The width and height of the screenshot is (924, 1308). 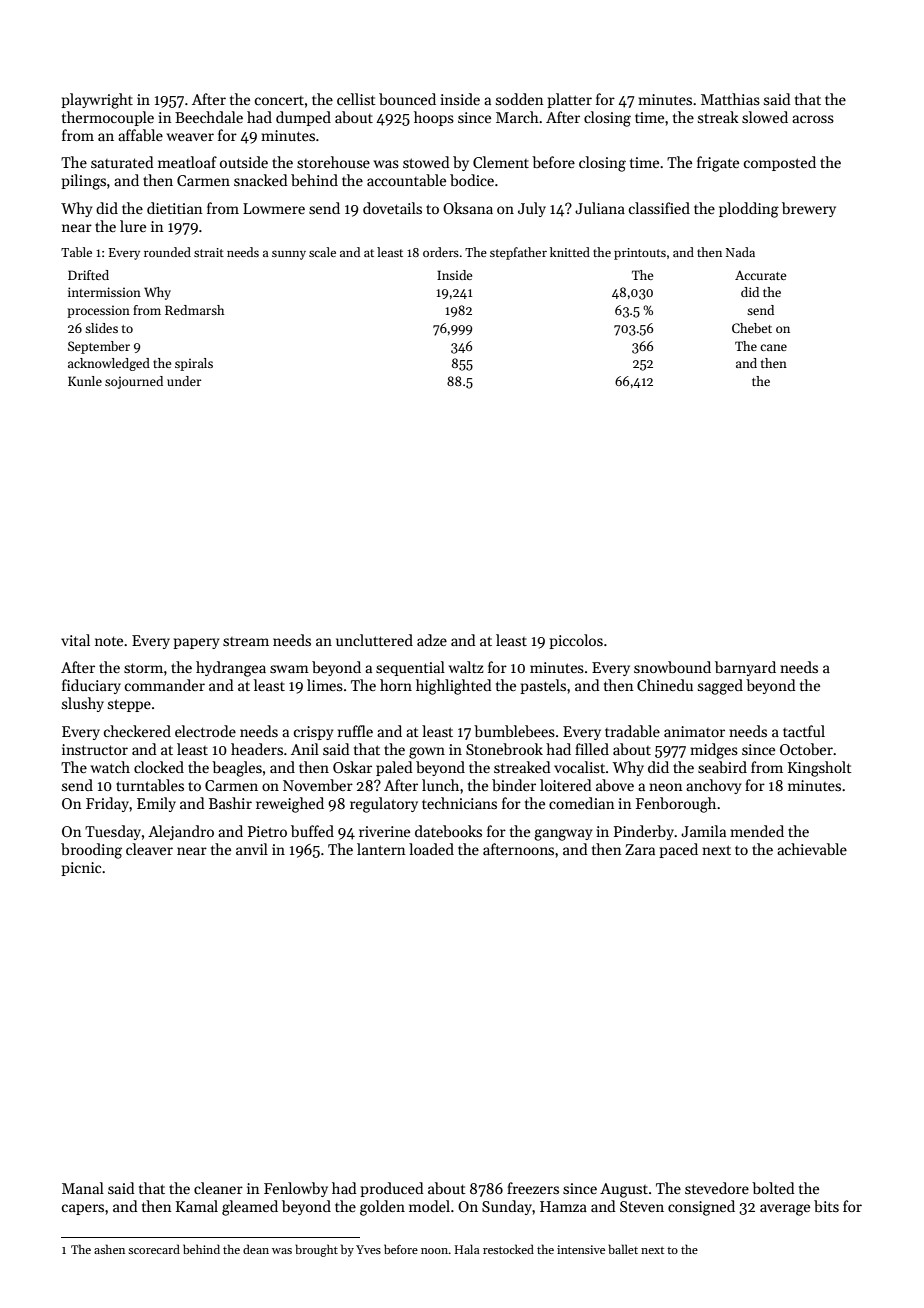 I want to click on tactful, so click(x=804, y=731).
